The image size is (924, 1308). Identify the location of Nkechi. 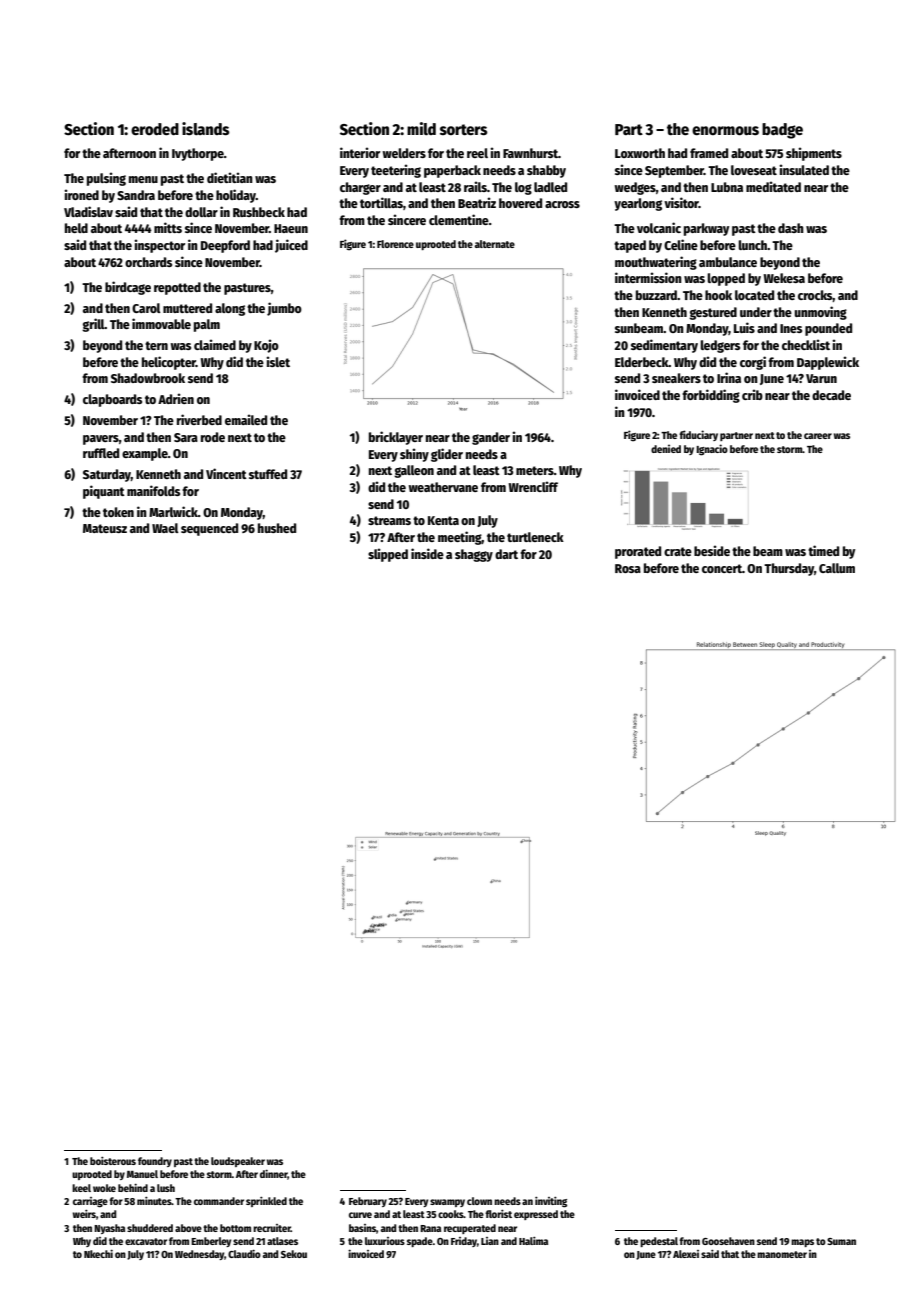
(98, 1253).
